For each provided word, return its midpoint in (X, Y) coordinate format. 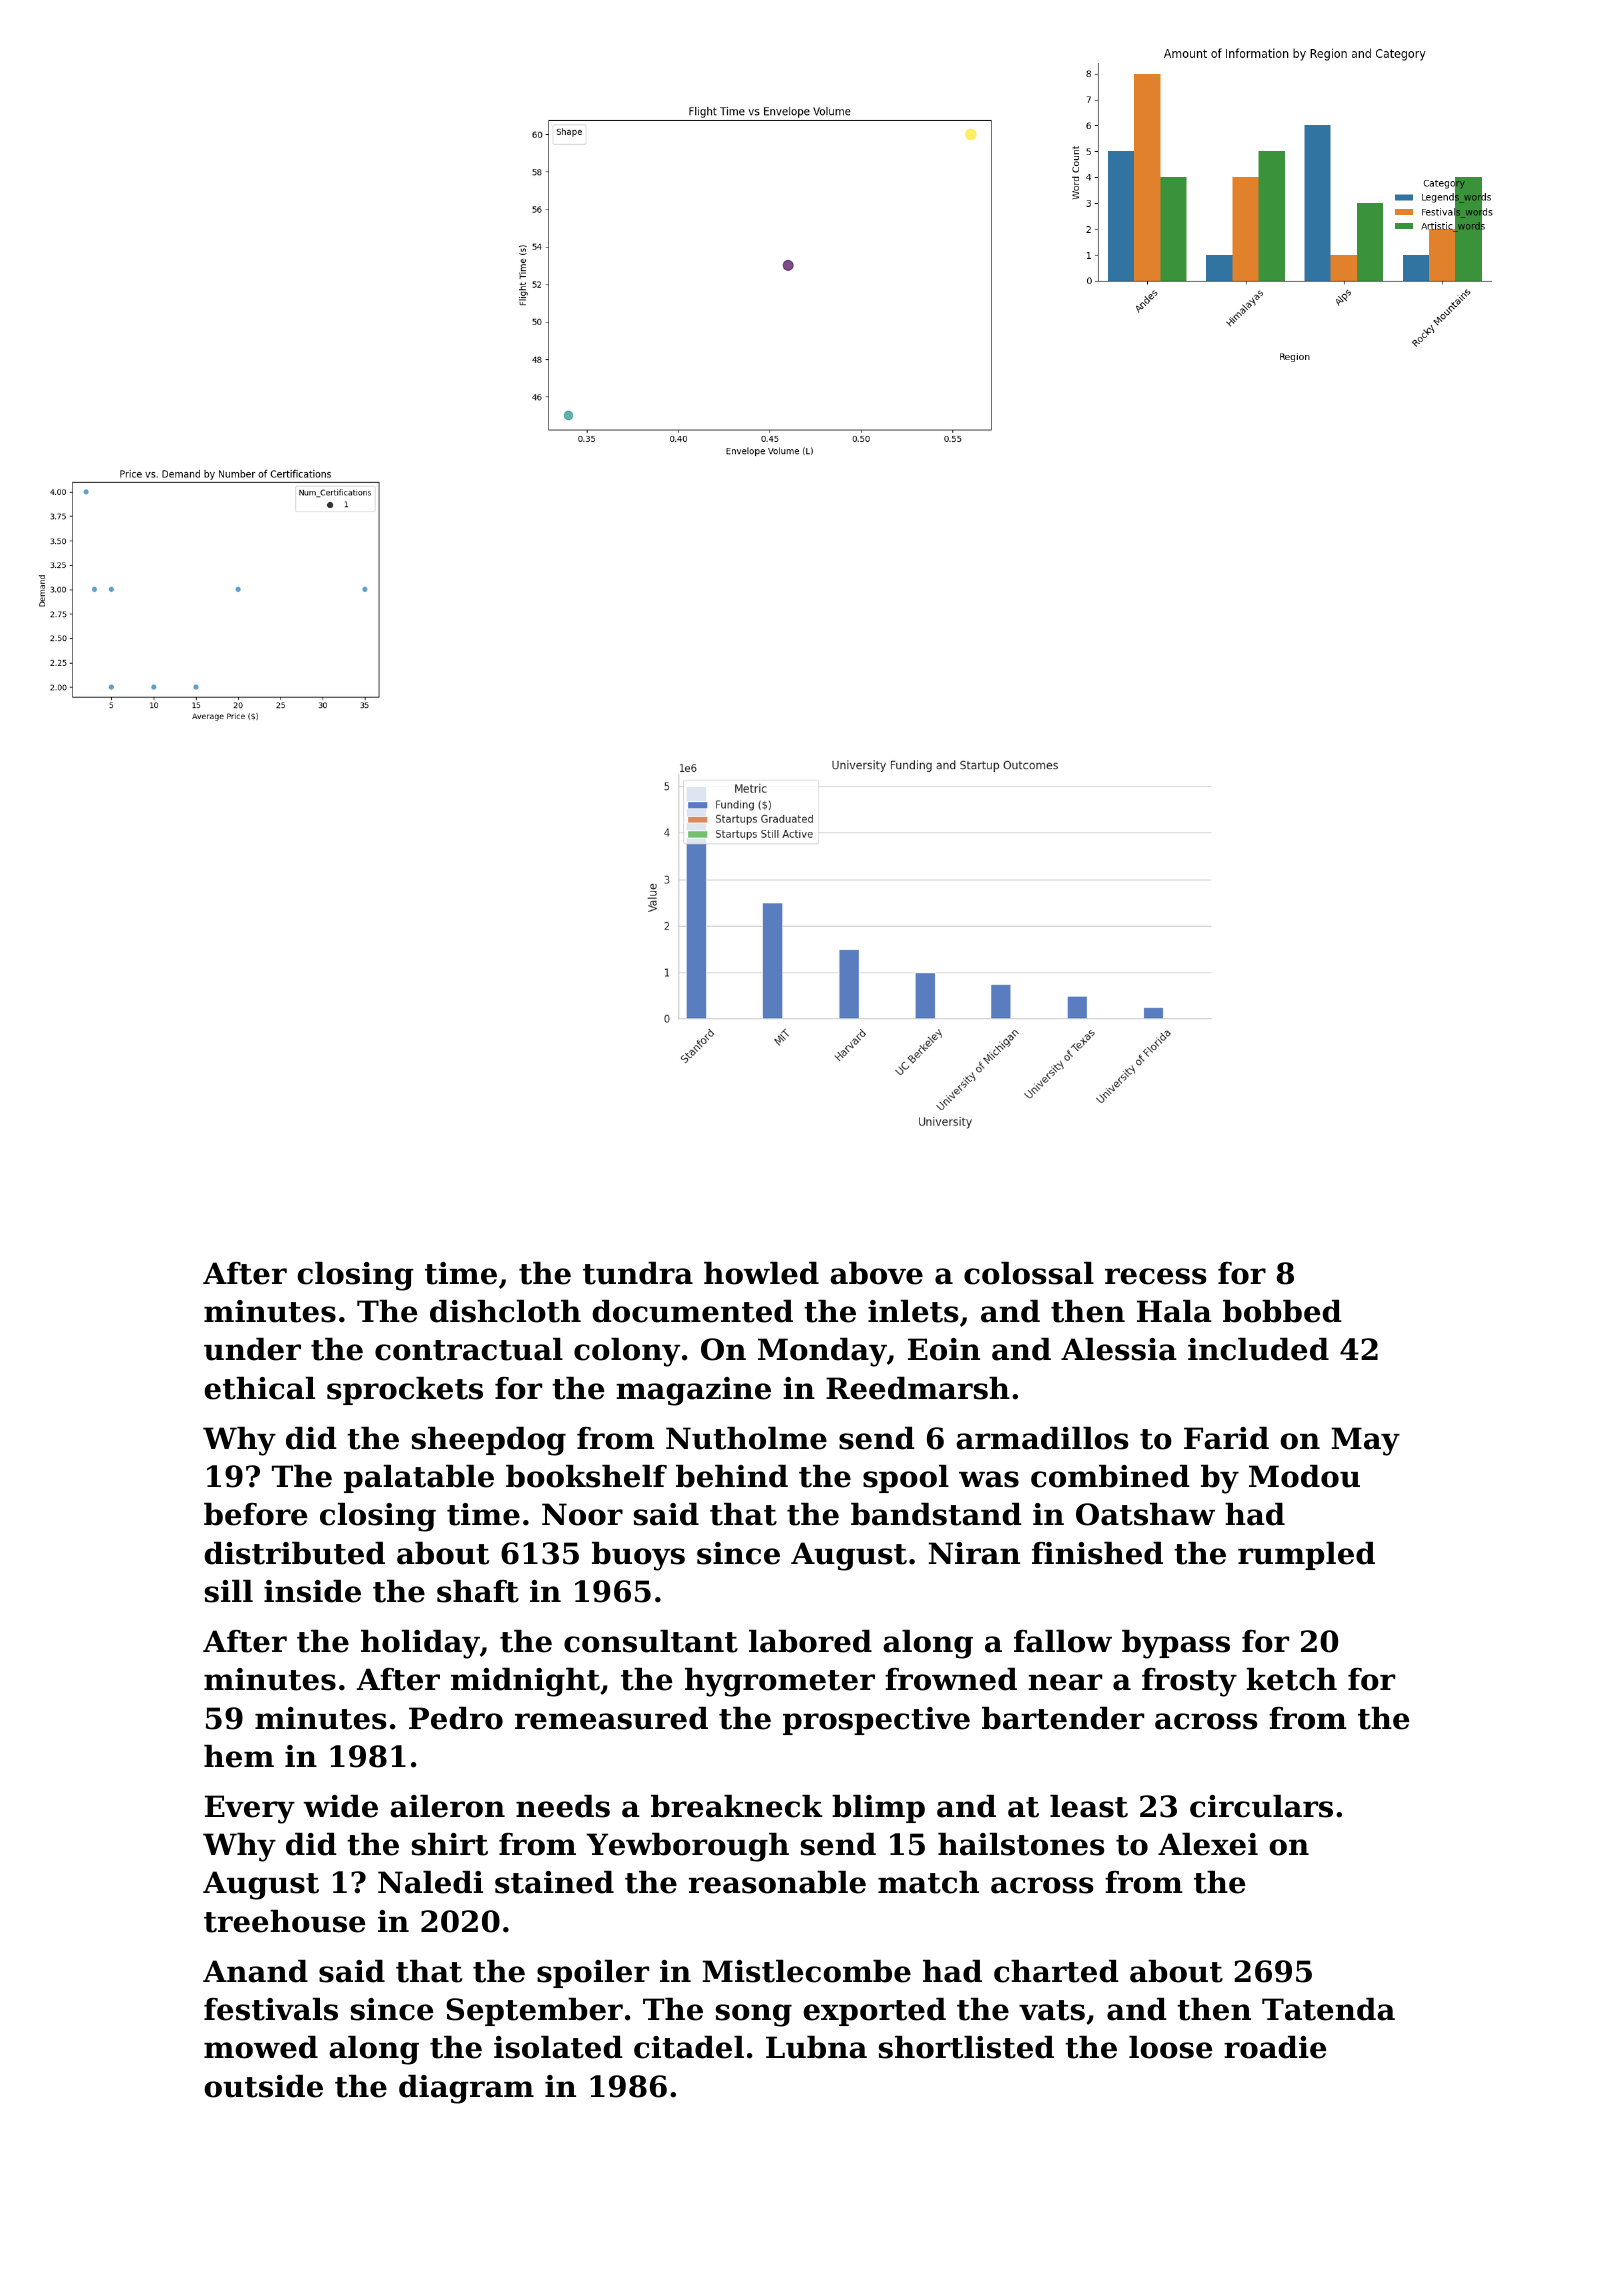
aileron (447, 1806)
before (255, 1514)
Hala (1174, 1311)
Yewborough (687, 1847)
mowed (261, 2047)
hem (239, 1756)
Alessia (1119, 1349)
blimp (878, 1809)
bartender (1063, 1718)
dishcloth (505, 1311)
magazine (693, 1391)
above (876, 1273)
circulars (1261, 1806)
